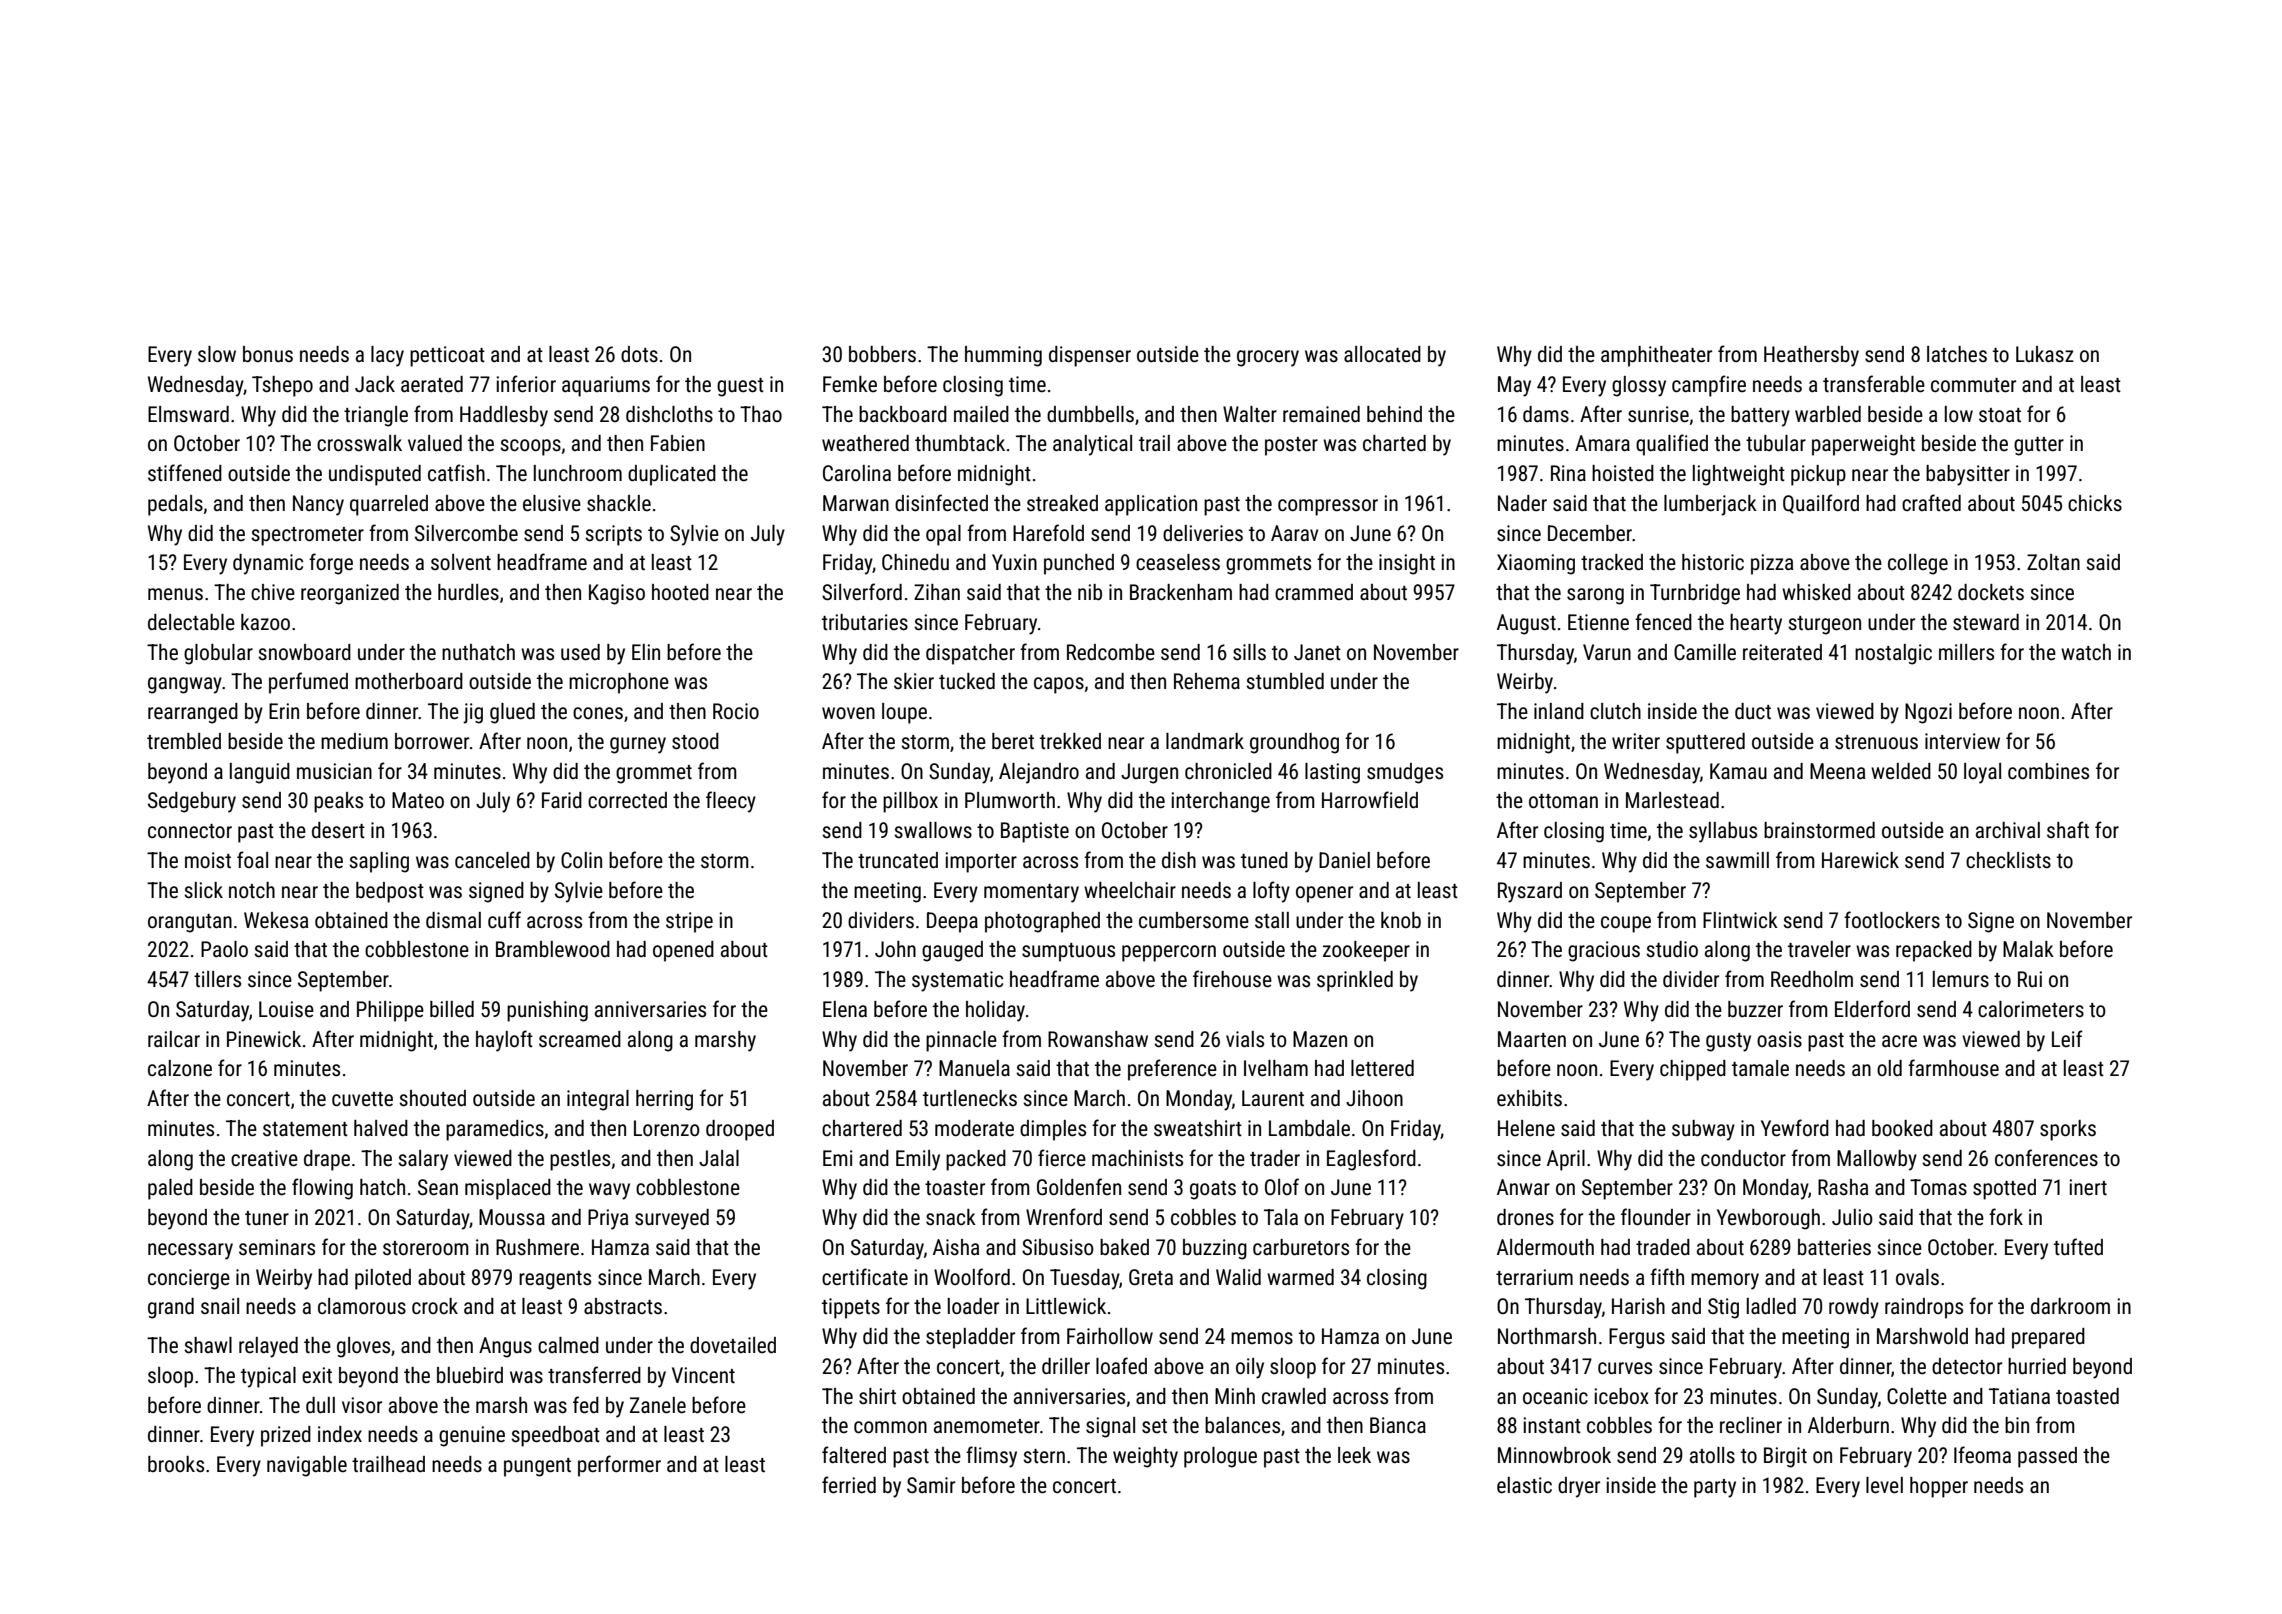 Image resolution: width=2282 pixels, height=1614 pixels. Describe the element at coordinates (1228, 771) in the screenshot. I see `chronicled` at that location.
